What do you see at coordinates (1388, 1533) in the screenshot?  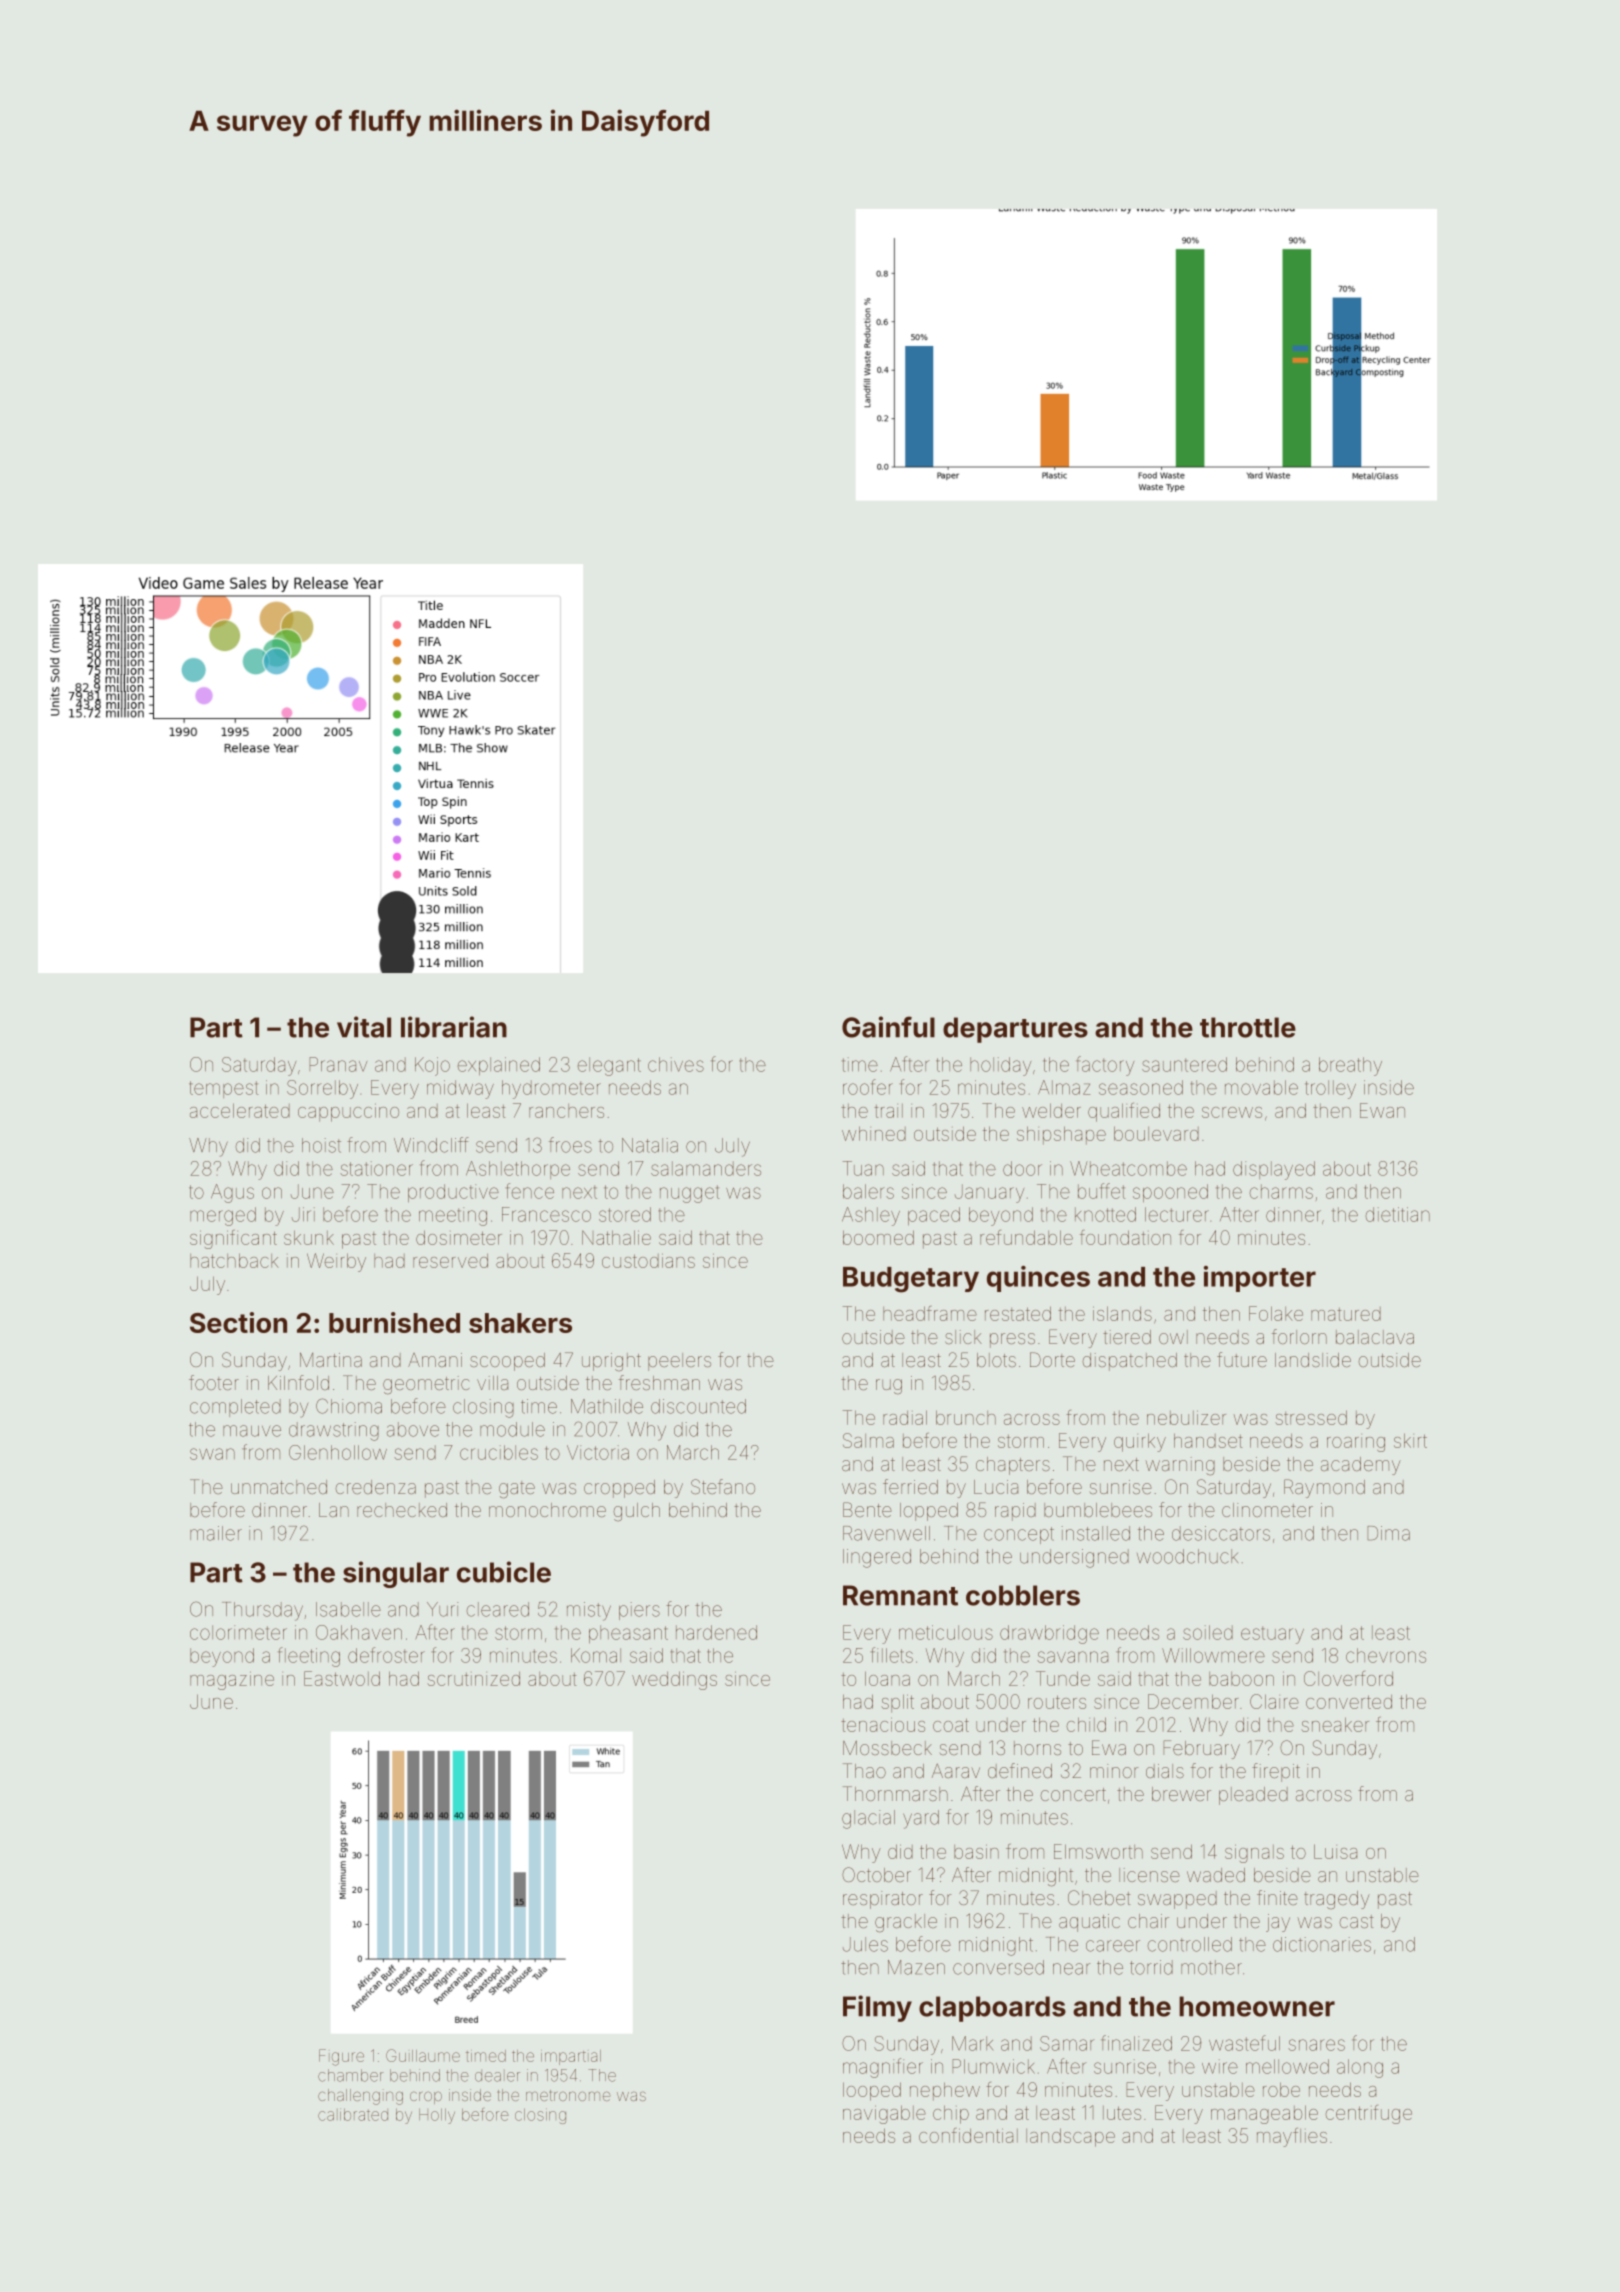 I see `Dima` at bounding box center [1388, 1533].
